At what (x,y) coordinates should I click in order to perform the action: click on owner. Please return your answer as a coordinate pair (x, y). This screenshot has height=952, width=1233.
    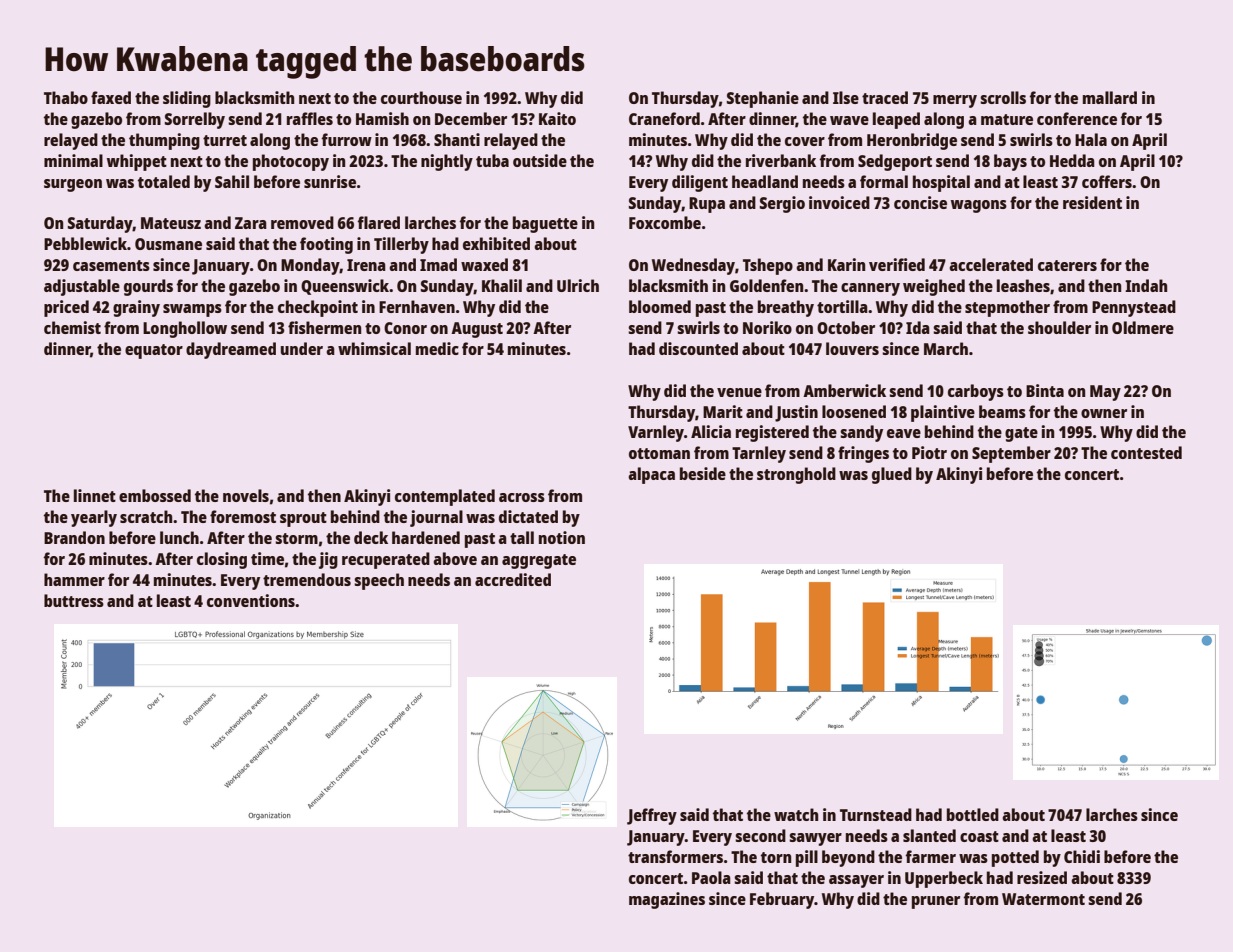
    Looking at the image, I should click on (1104, 413).
